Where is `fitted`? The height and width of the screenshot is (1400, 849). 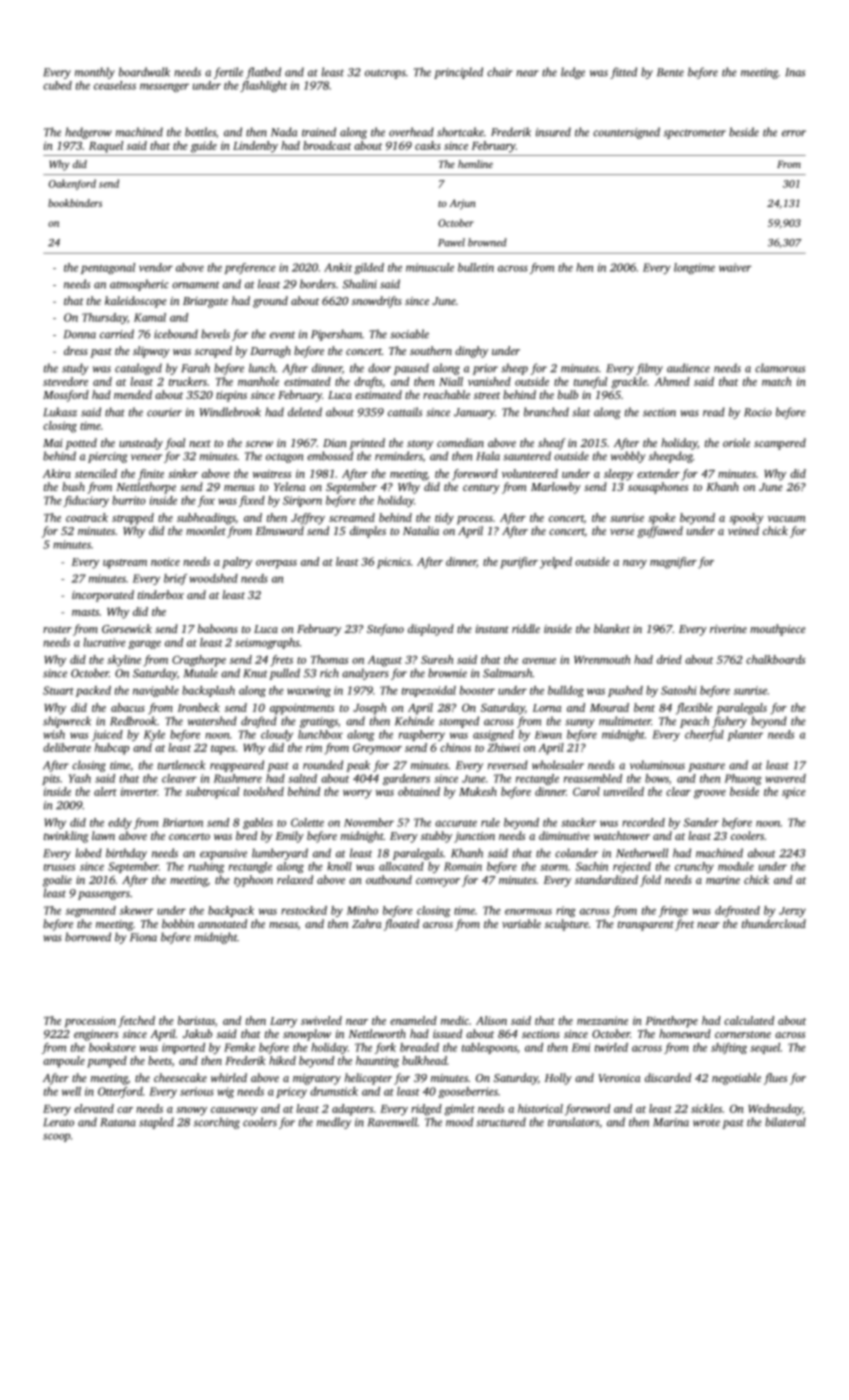
fitted is located at coordinates (623, 73).
